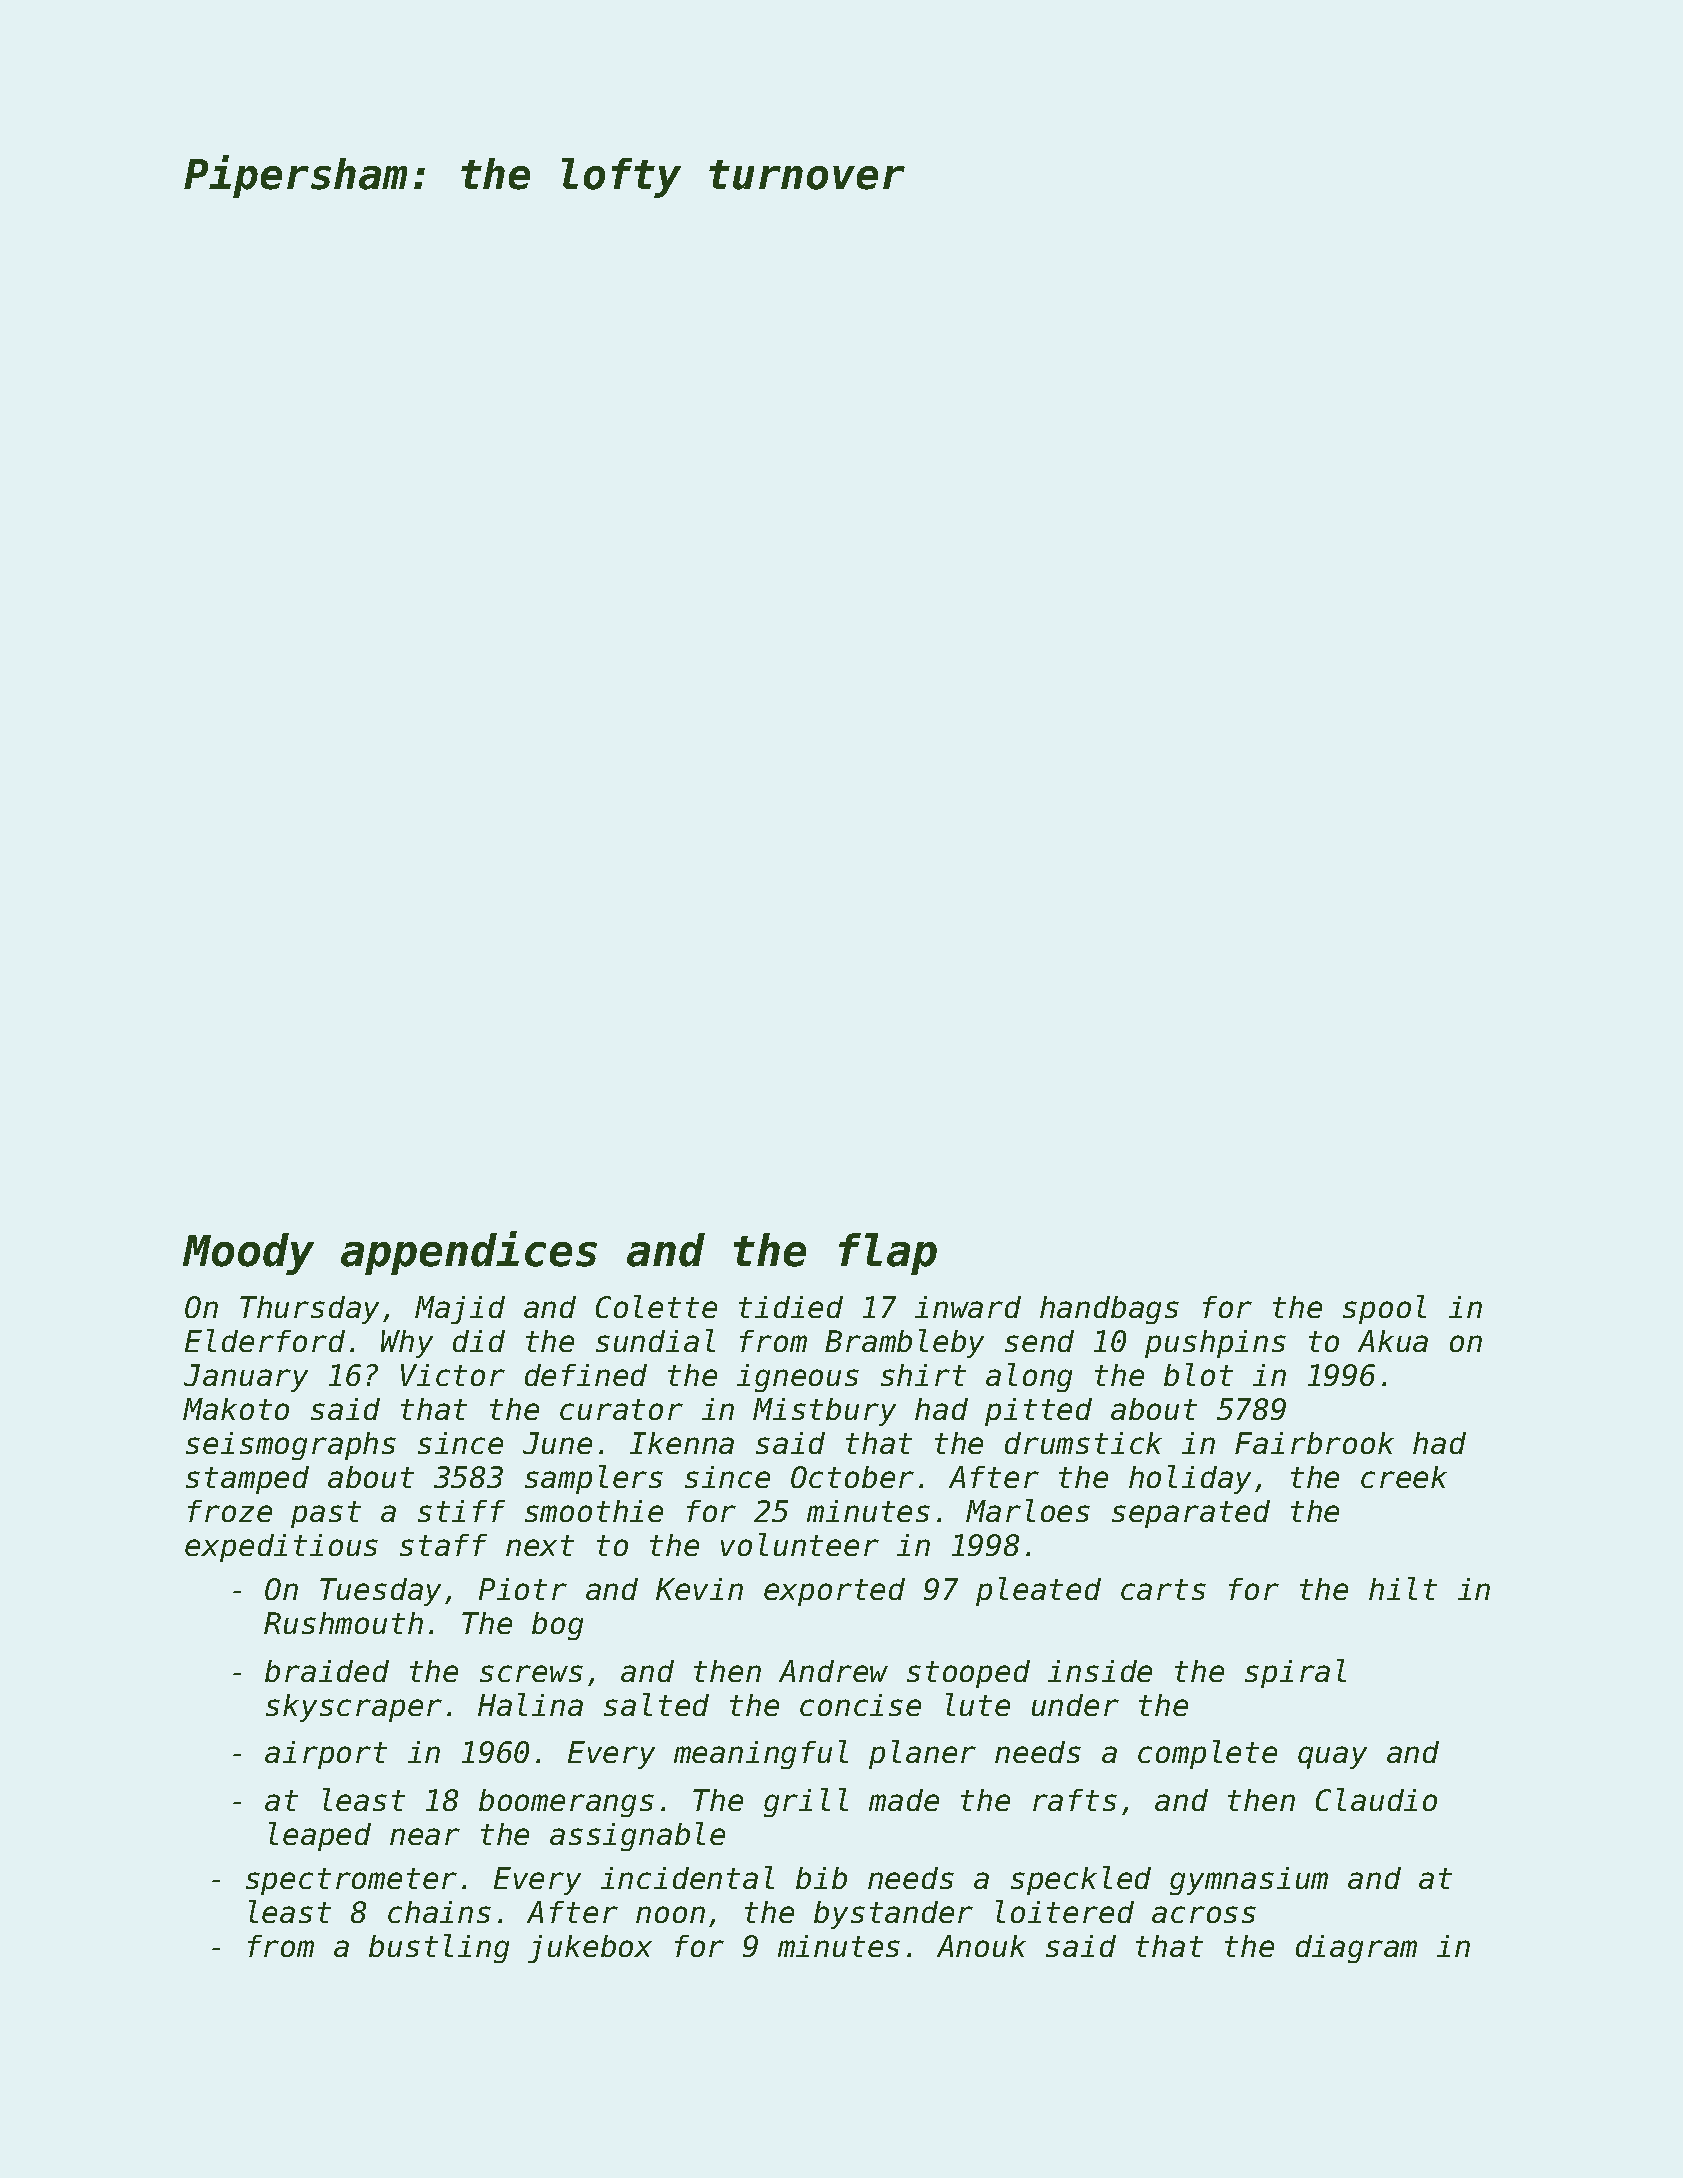 This screenshot has height=2178, width=1683. I want to click on hilt, so click(1403, 1588).
